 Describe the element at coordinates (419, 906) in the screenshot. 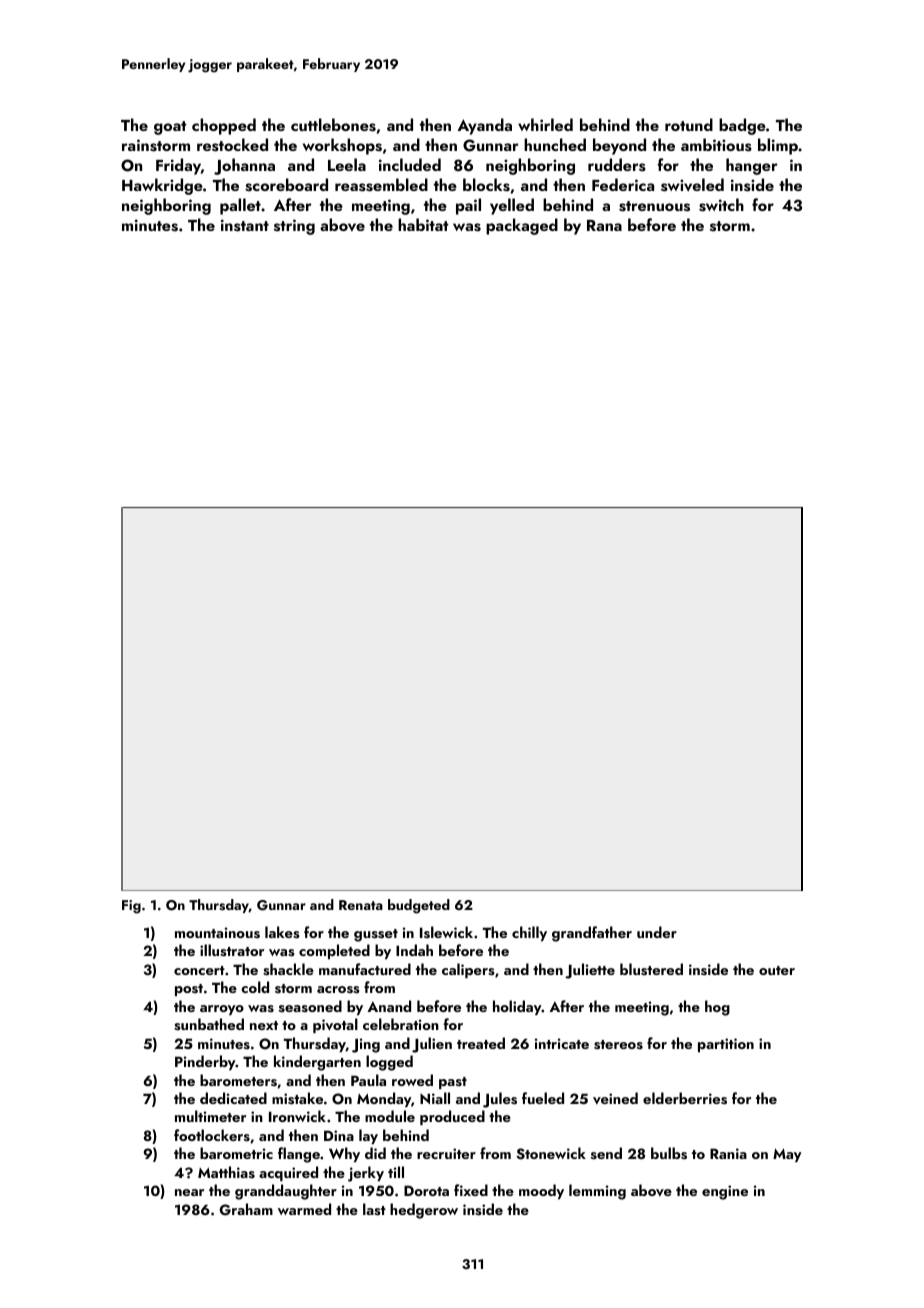

I see `budgeted` at that location.
